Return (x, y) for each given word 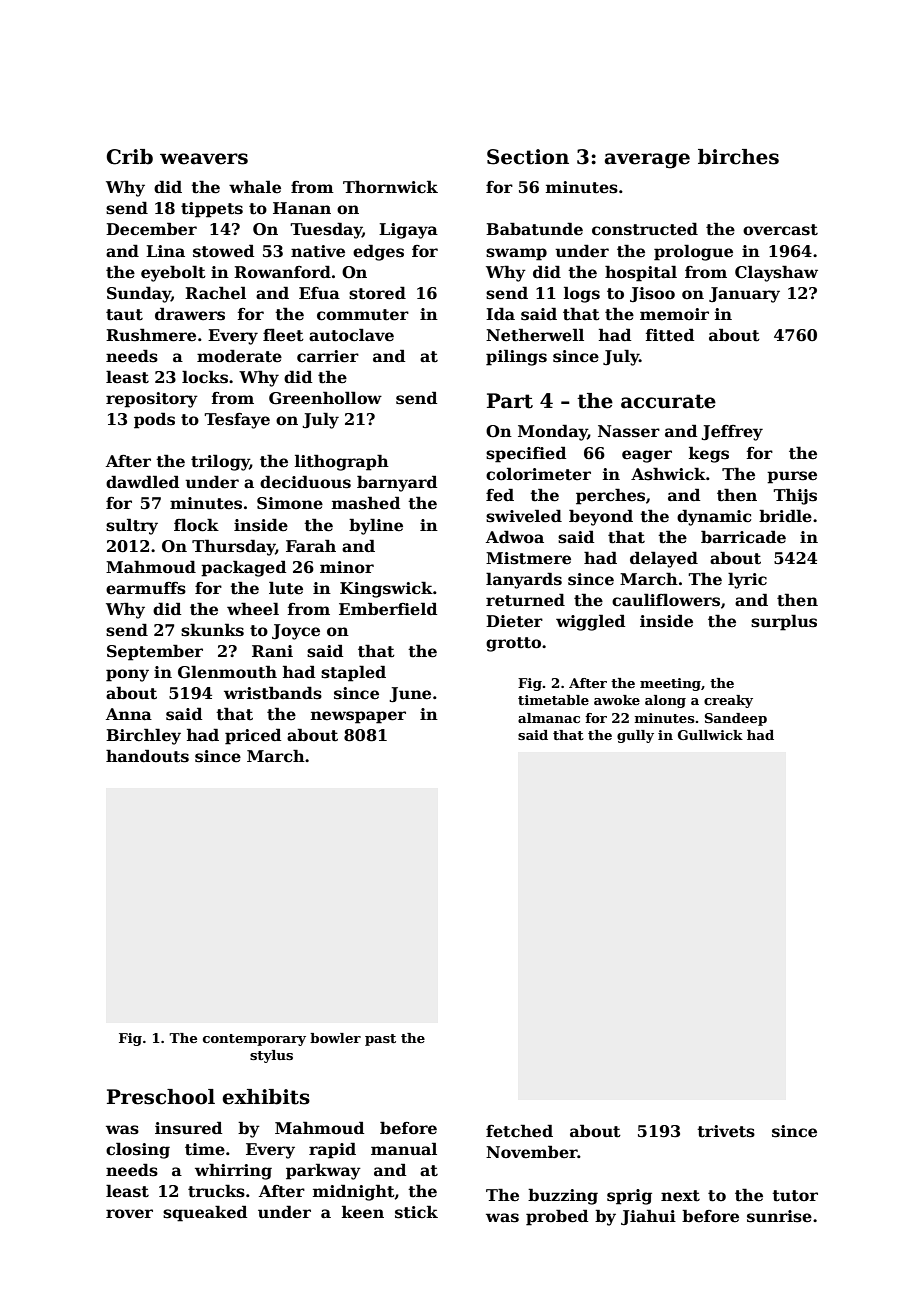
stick (416, 1212)
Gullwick (710, 735)
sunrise (779, 1216)
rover (129, 1214)
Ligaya (408, 231)
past (380, 1040)
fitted (670, 335)
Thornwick (390, 187)
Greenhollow (325, 398)
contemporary (254, 1040)
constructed (645, 229)
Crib (129, 157)
